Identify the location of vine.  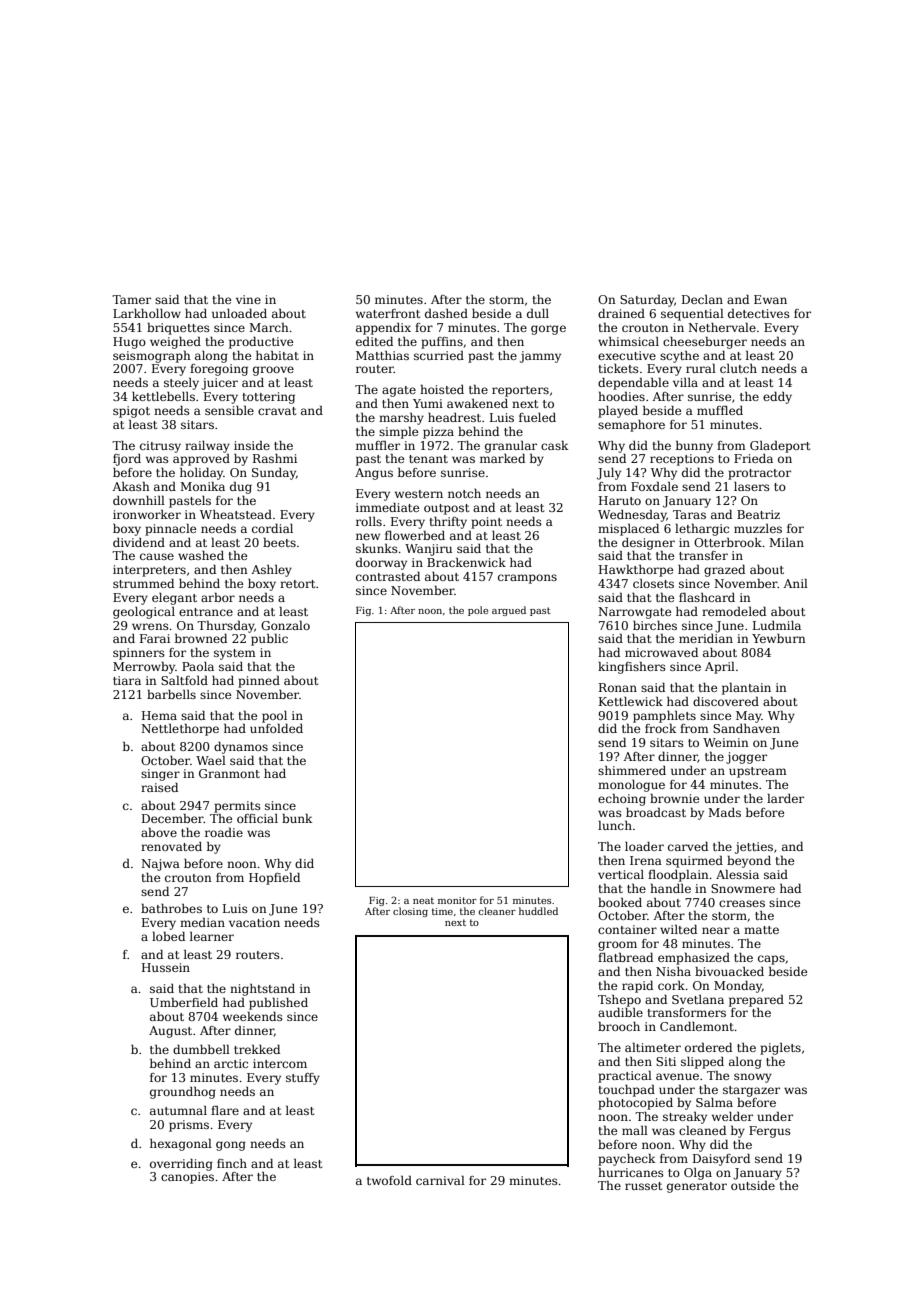
(248, 299).
